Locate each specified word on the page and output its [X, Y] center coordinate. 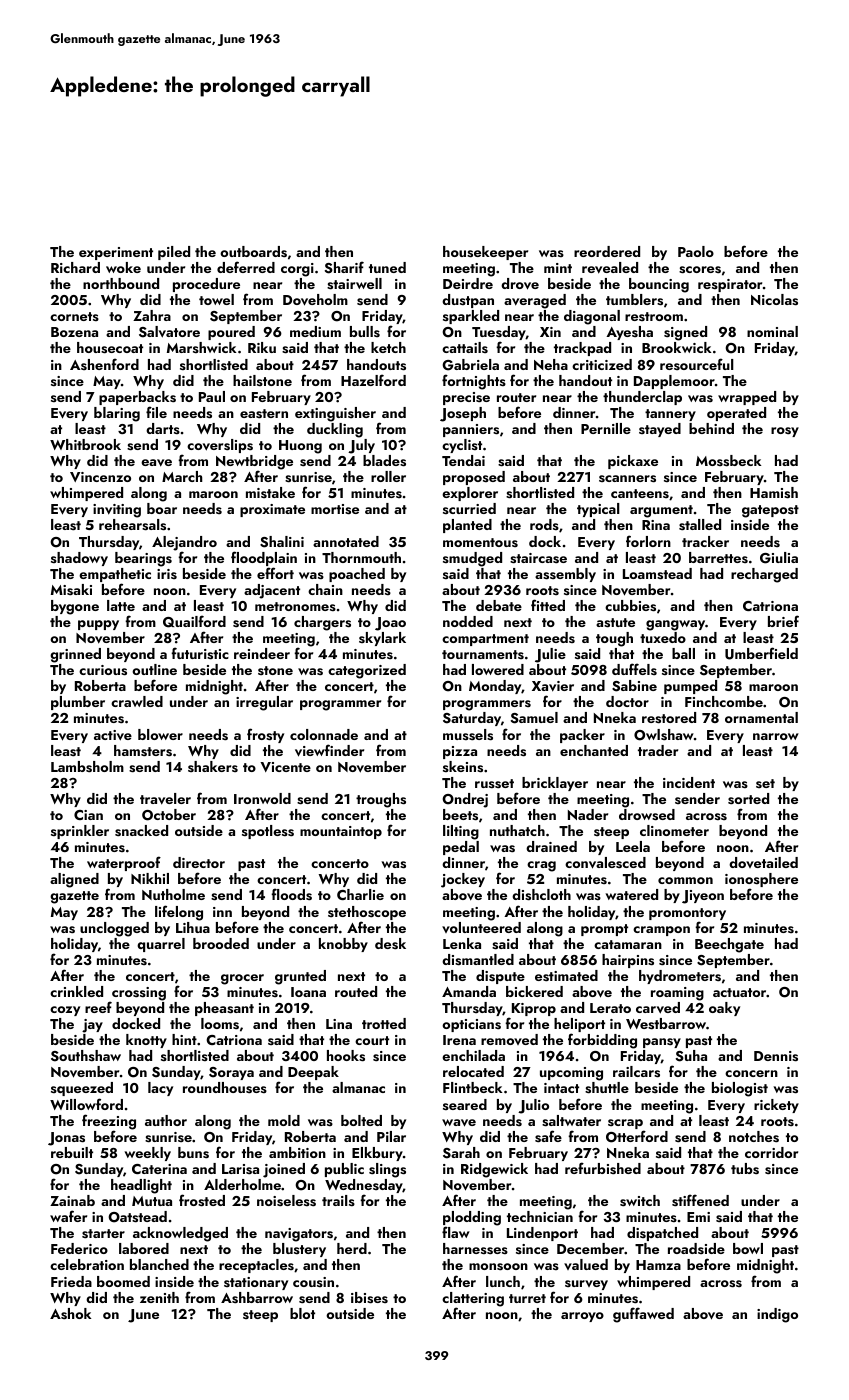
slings [387, 1170]
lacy [160, 1089]
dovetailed [763, 862]
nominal [772, 331]
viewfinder [329, 750]
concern [751, 1073]
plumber [78, 703]
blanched [159, 1264]
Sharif [344, 267]
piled [174, 253]
